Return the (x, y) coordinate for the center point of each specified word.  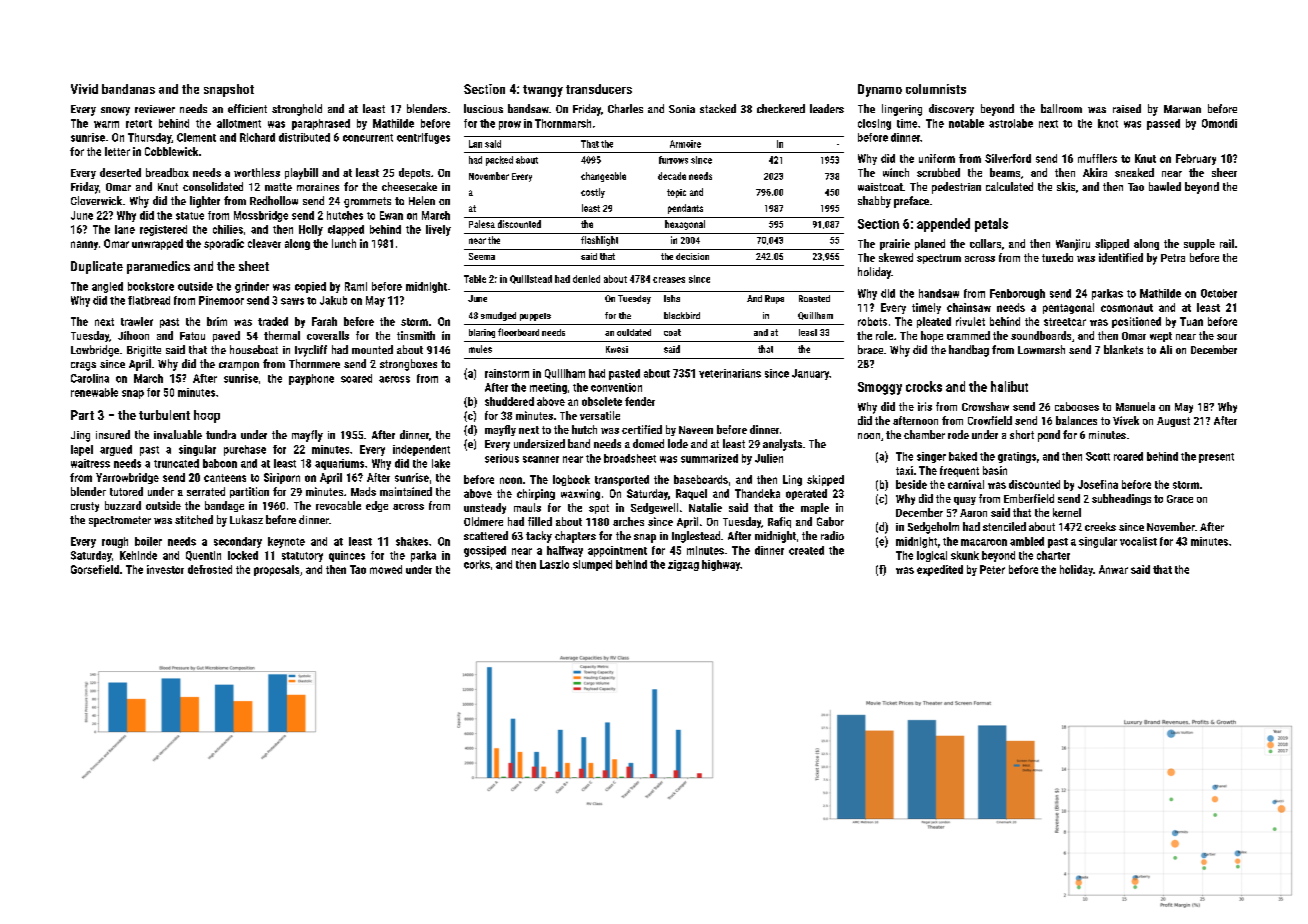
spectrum (939, 259)
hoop (207, 416)
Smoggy (880, 388)
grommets (367, 202)
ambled (1027, 541)
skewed (896, 257)
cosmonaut (1127, 308)
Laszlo (554, 564)
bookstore (151, 286)
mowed (386, 569)
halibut (1009, 386)
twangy (543, 91)
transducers (599, 89)
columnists (936, 89)
